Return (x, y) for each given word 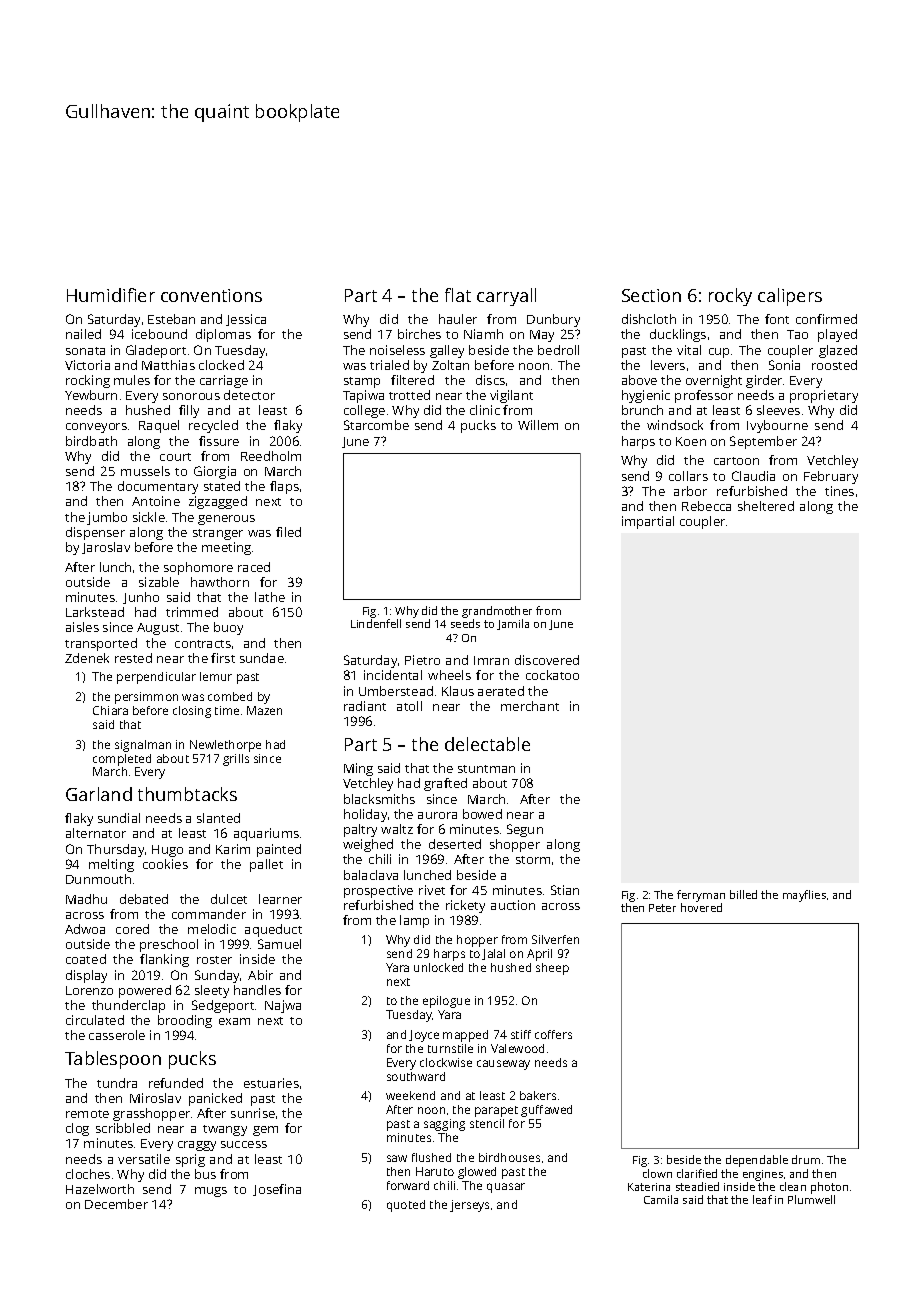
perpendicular (156, 678)
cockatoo (552, 675)
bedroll (558, 350)
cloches (88, 1174)
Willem (538, 425)
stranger (218, 534)
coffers (553, 1034)
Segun (525, 830)
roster (214, 960)
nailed (83, 334)
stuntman (486, 769)
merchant (530, 706)
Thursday (115, 850)
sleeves (778, 410)
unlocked (438, 967)
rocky (730, 297)
